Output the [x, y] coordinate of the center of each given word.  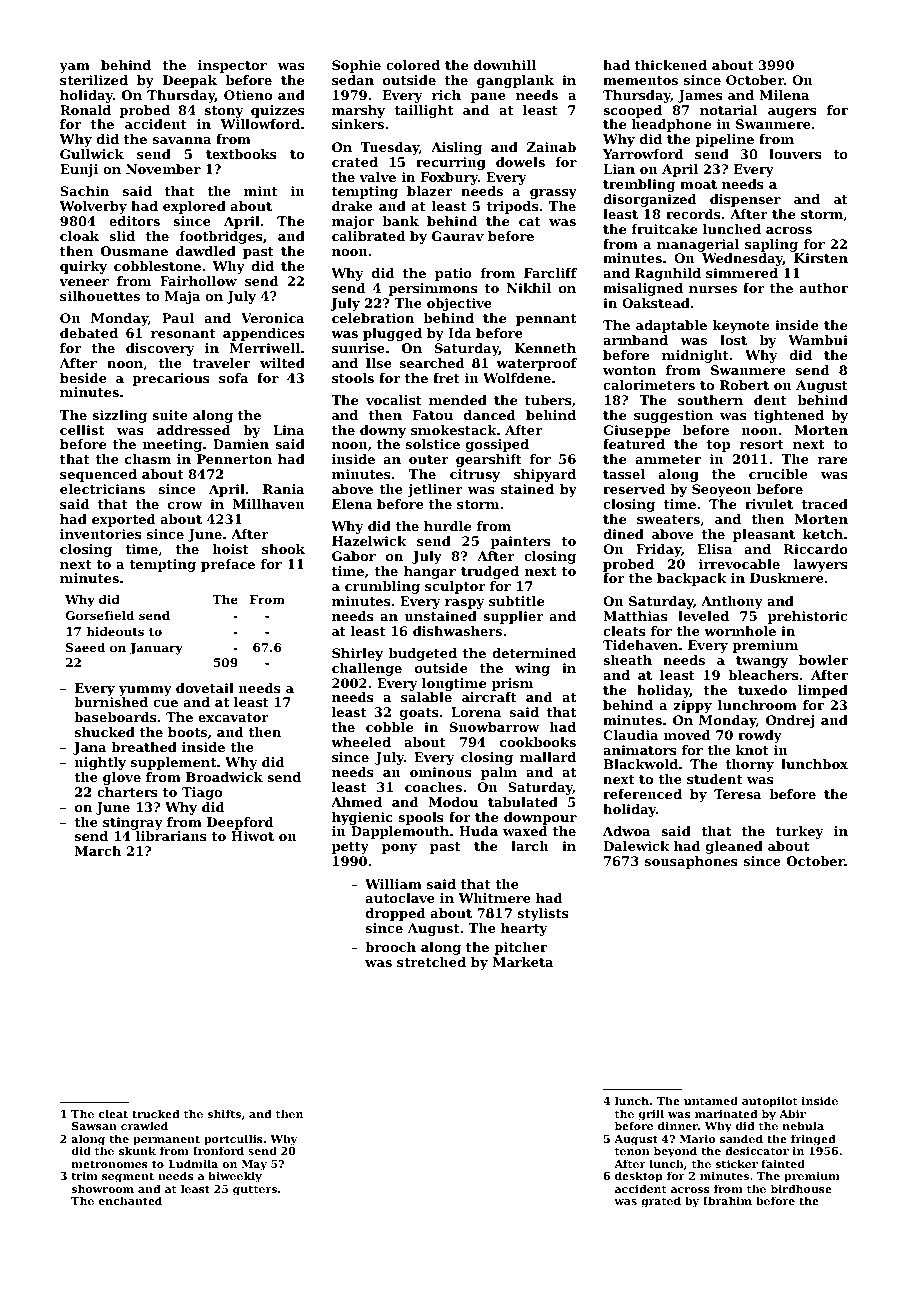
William [393, 884]
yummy [145, 691]
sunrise [358, 348]
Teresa [738, 794]
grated [661, 1202]
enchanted [130, 1200]
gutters [255, 1190]
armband [635, 340]
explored [194, 207]
